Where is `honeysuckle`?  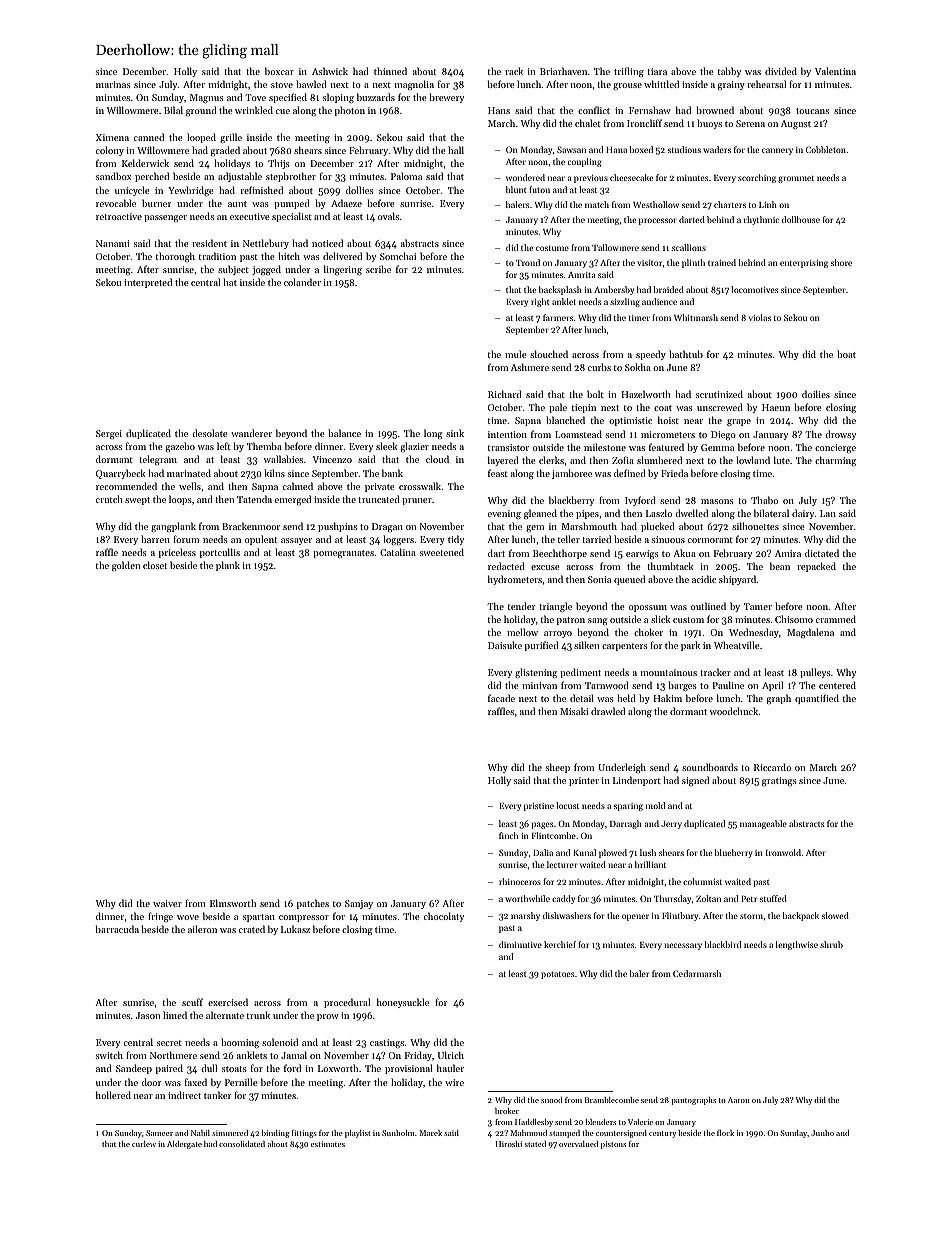
honeysuckle is located at coordinates (403, 1003).
